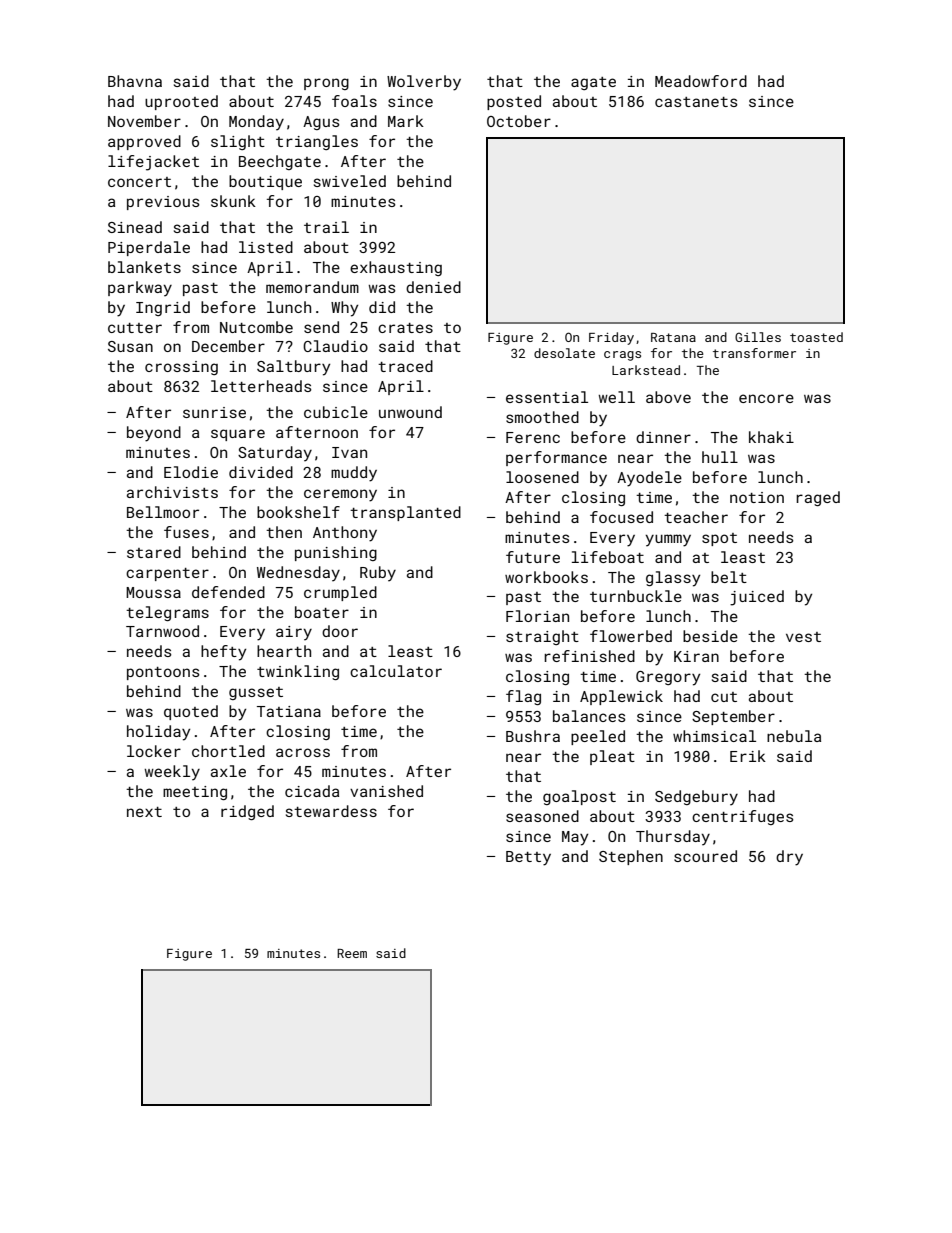  What do you see at coordinates (705, 856) in the image?
I see `scoured` at bounding box center [705, 856].
